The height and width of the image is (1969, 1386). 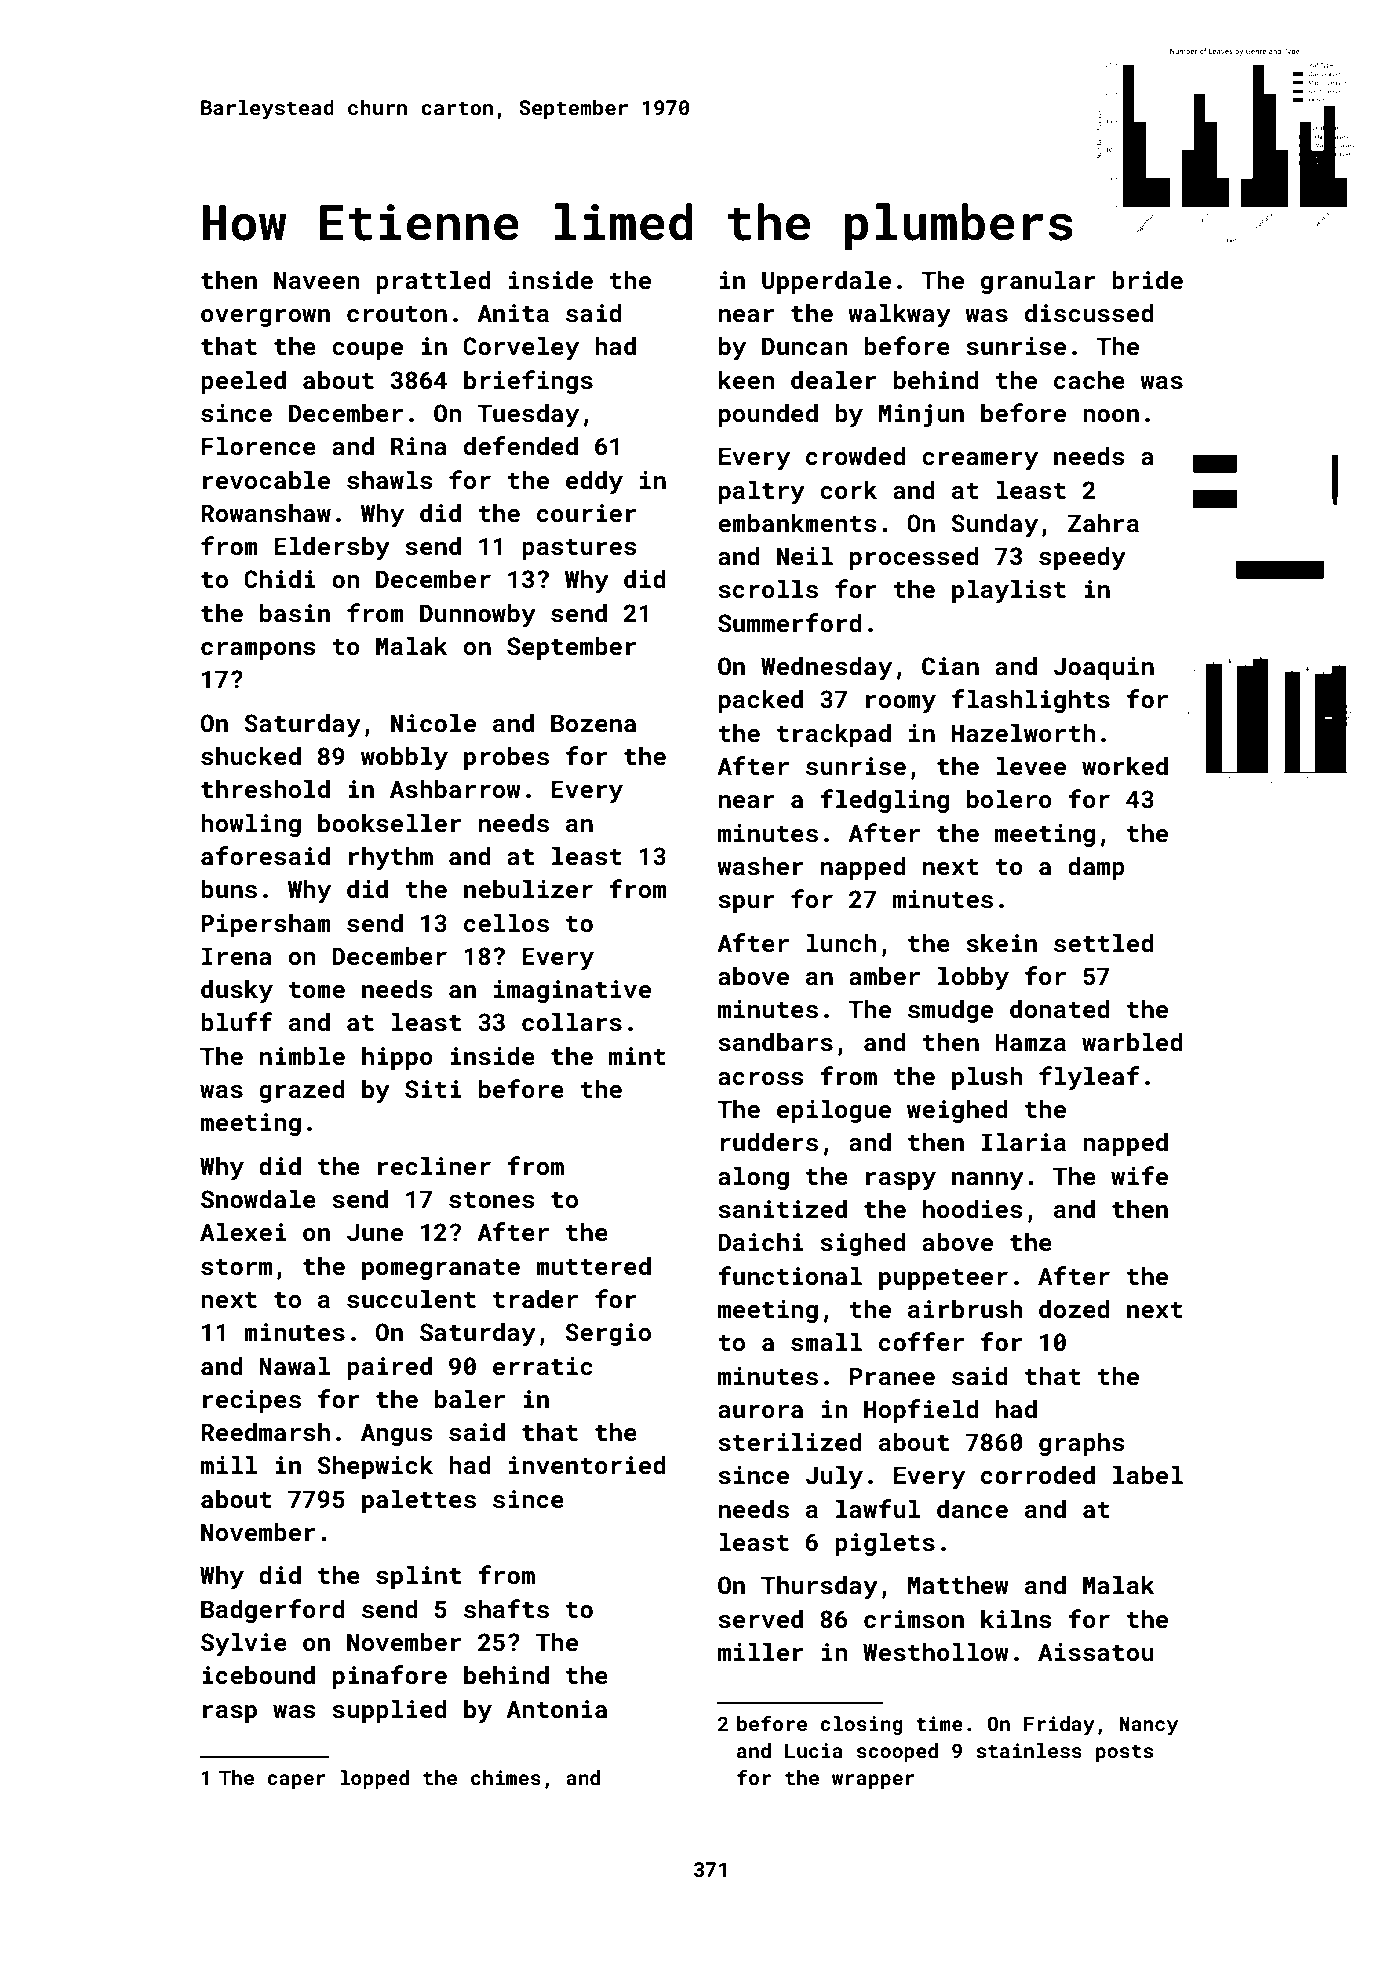 I want to click on Anita, so click(x=513, y=313).
